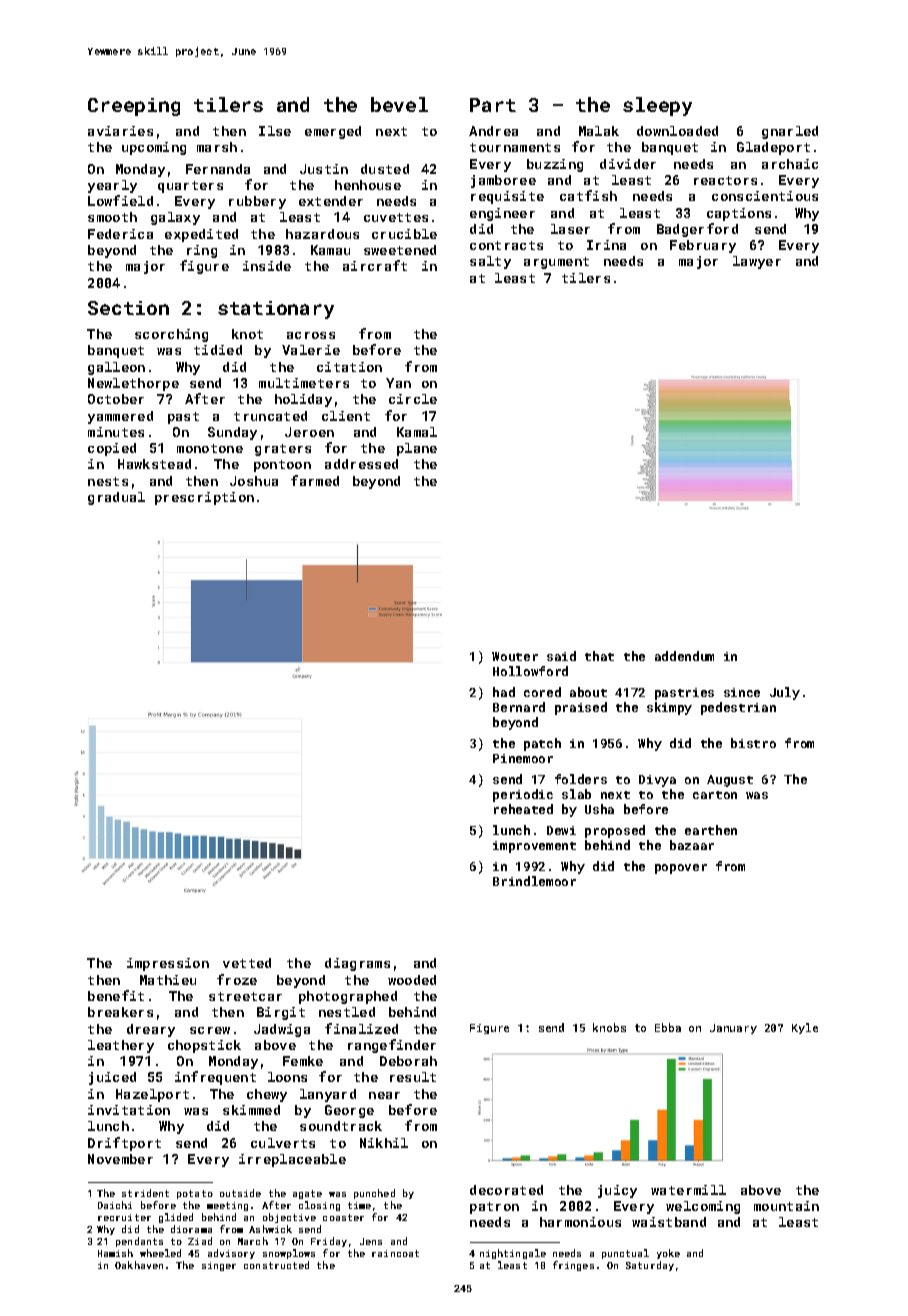 The image size is (908, 1316). Describe the element at coordinates (204, 498) in the document. I see `prescription` at that location.
